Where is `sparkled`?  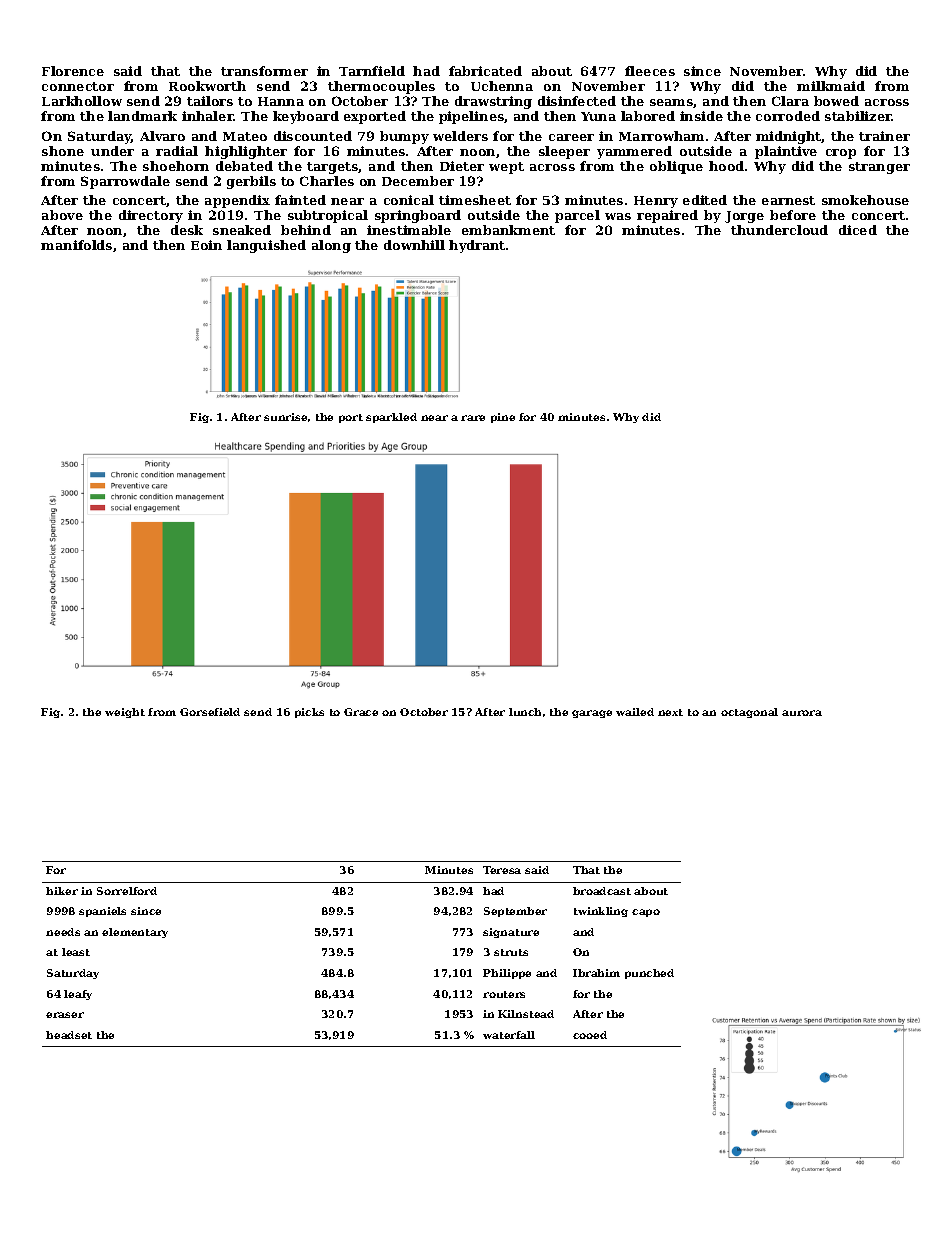
sparkled is located at coordinates (391, 418).
